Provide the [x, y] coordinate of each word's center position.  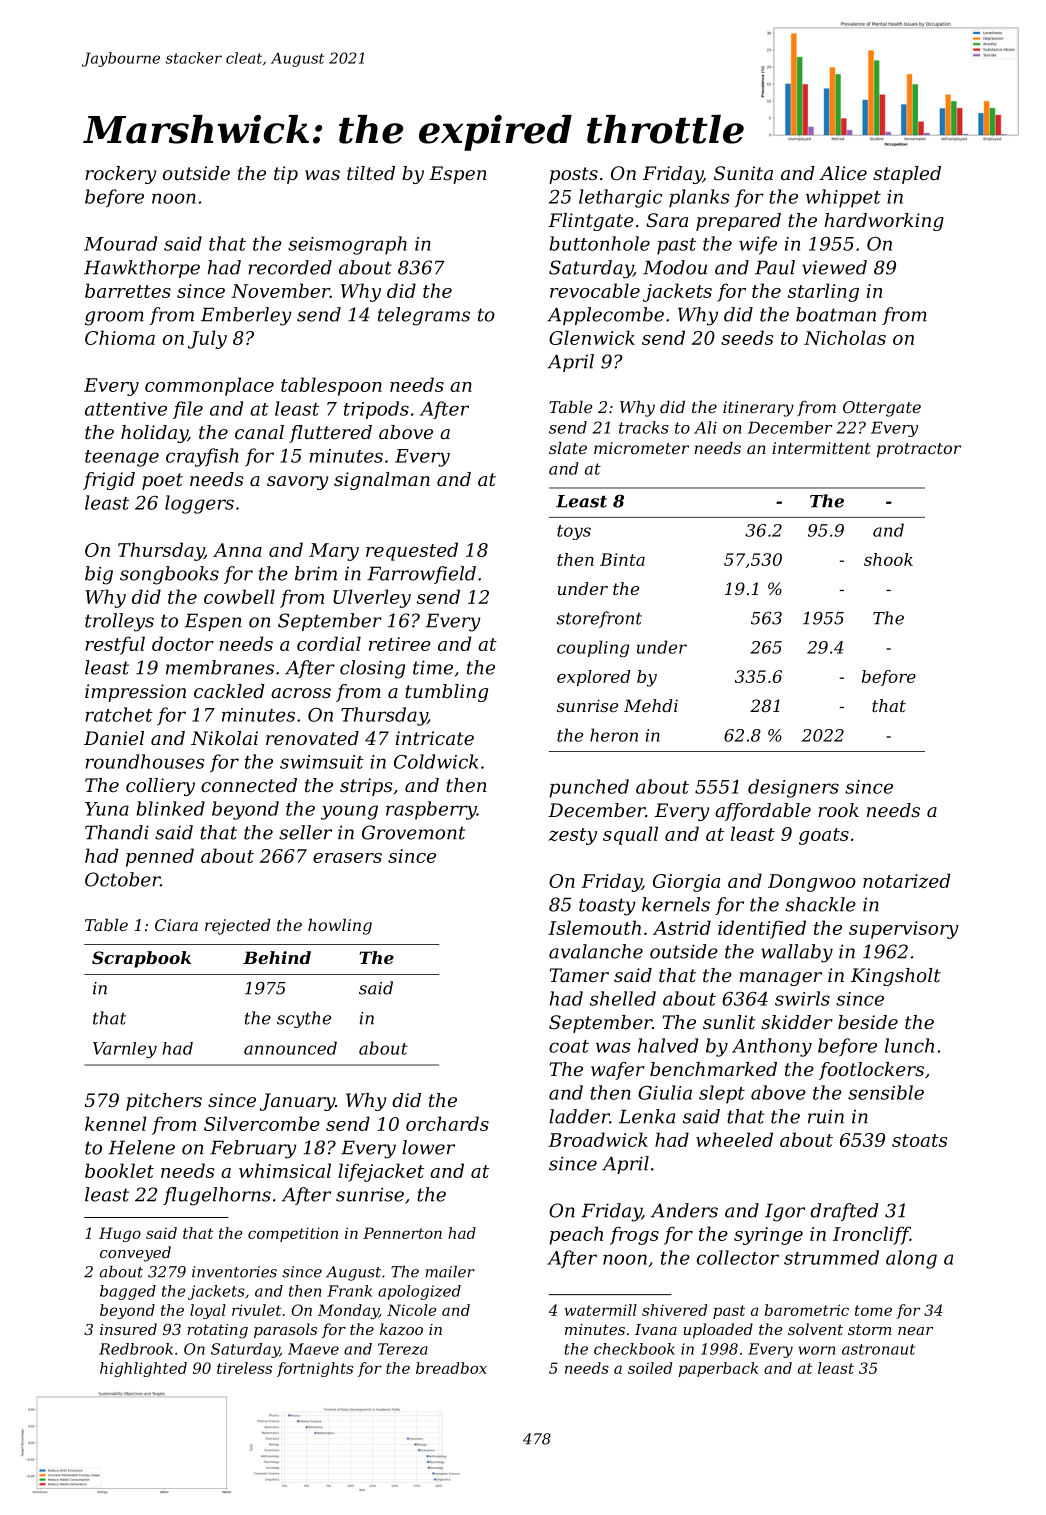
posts [573, 175]
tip [286, 175]
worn [816, 1350]
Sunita [743, 173]
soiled [650, 1368]
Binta [622, 559]
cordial [329, 643]
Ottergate [882, 409]
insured [128, 1329]
